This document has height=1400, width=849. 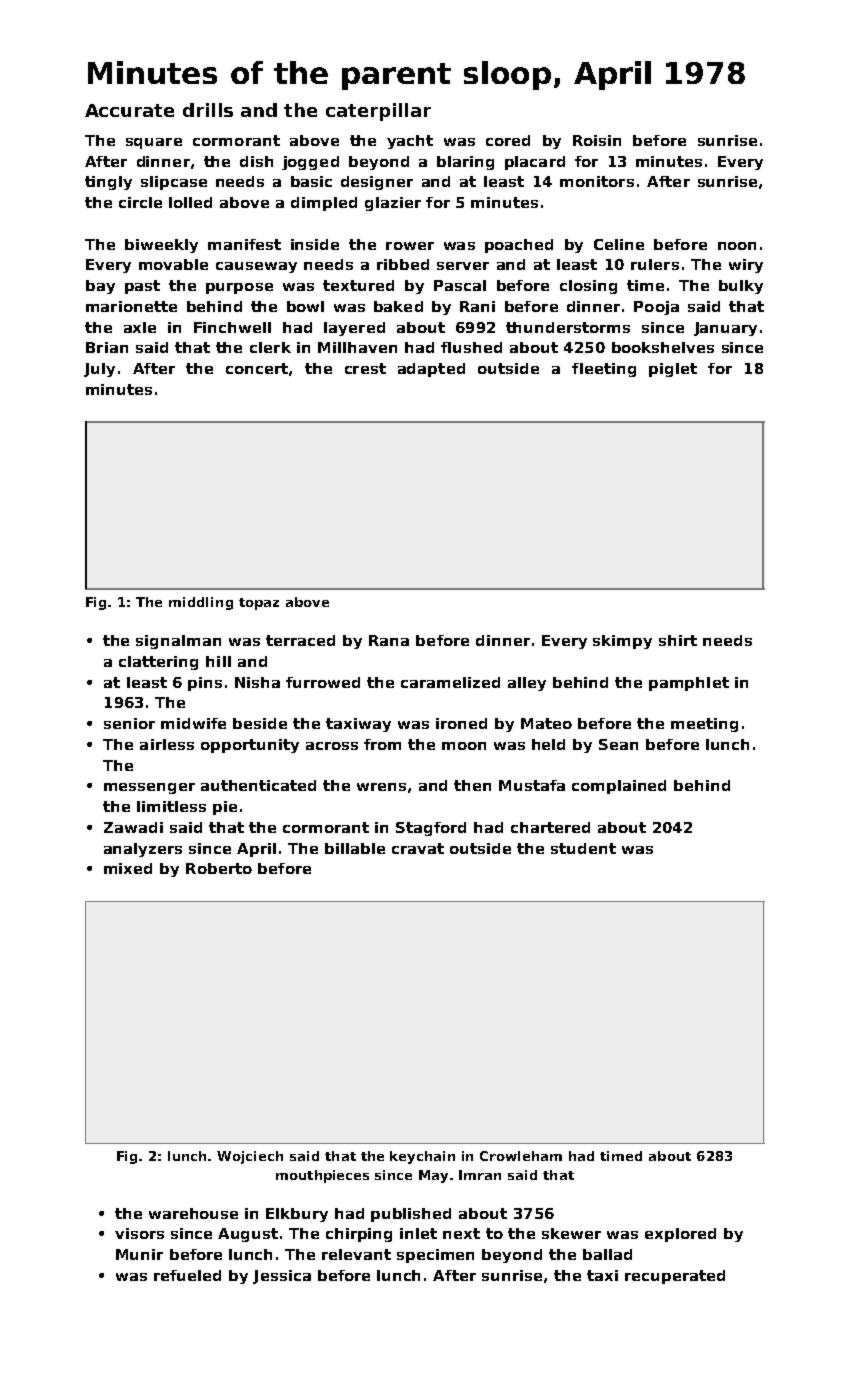 What do you see at coordinates (433, 1176) in the document?
I see `May` at bounding box center [433, 1176].
